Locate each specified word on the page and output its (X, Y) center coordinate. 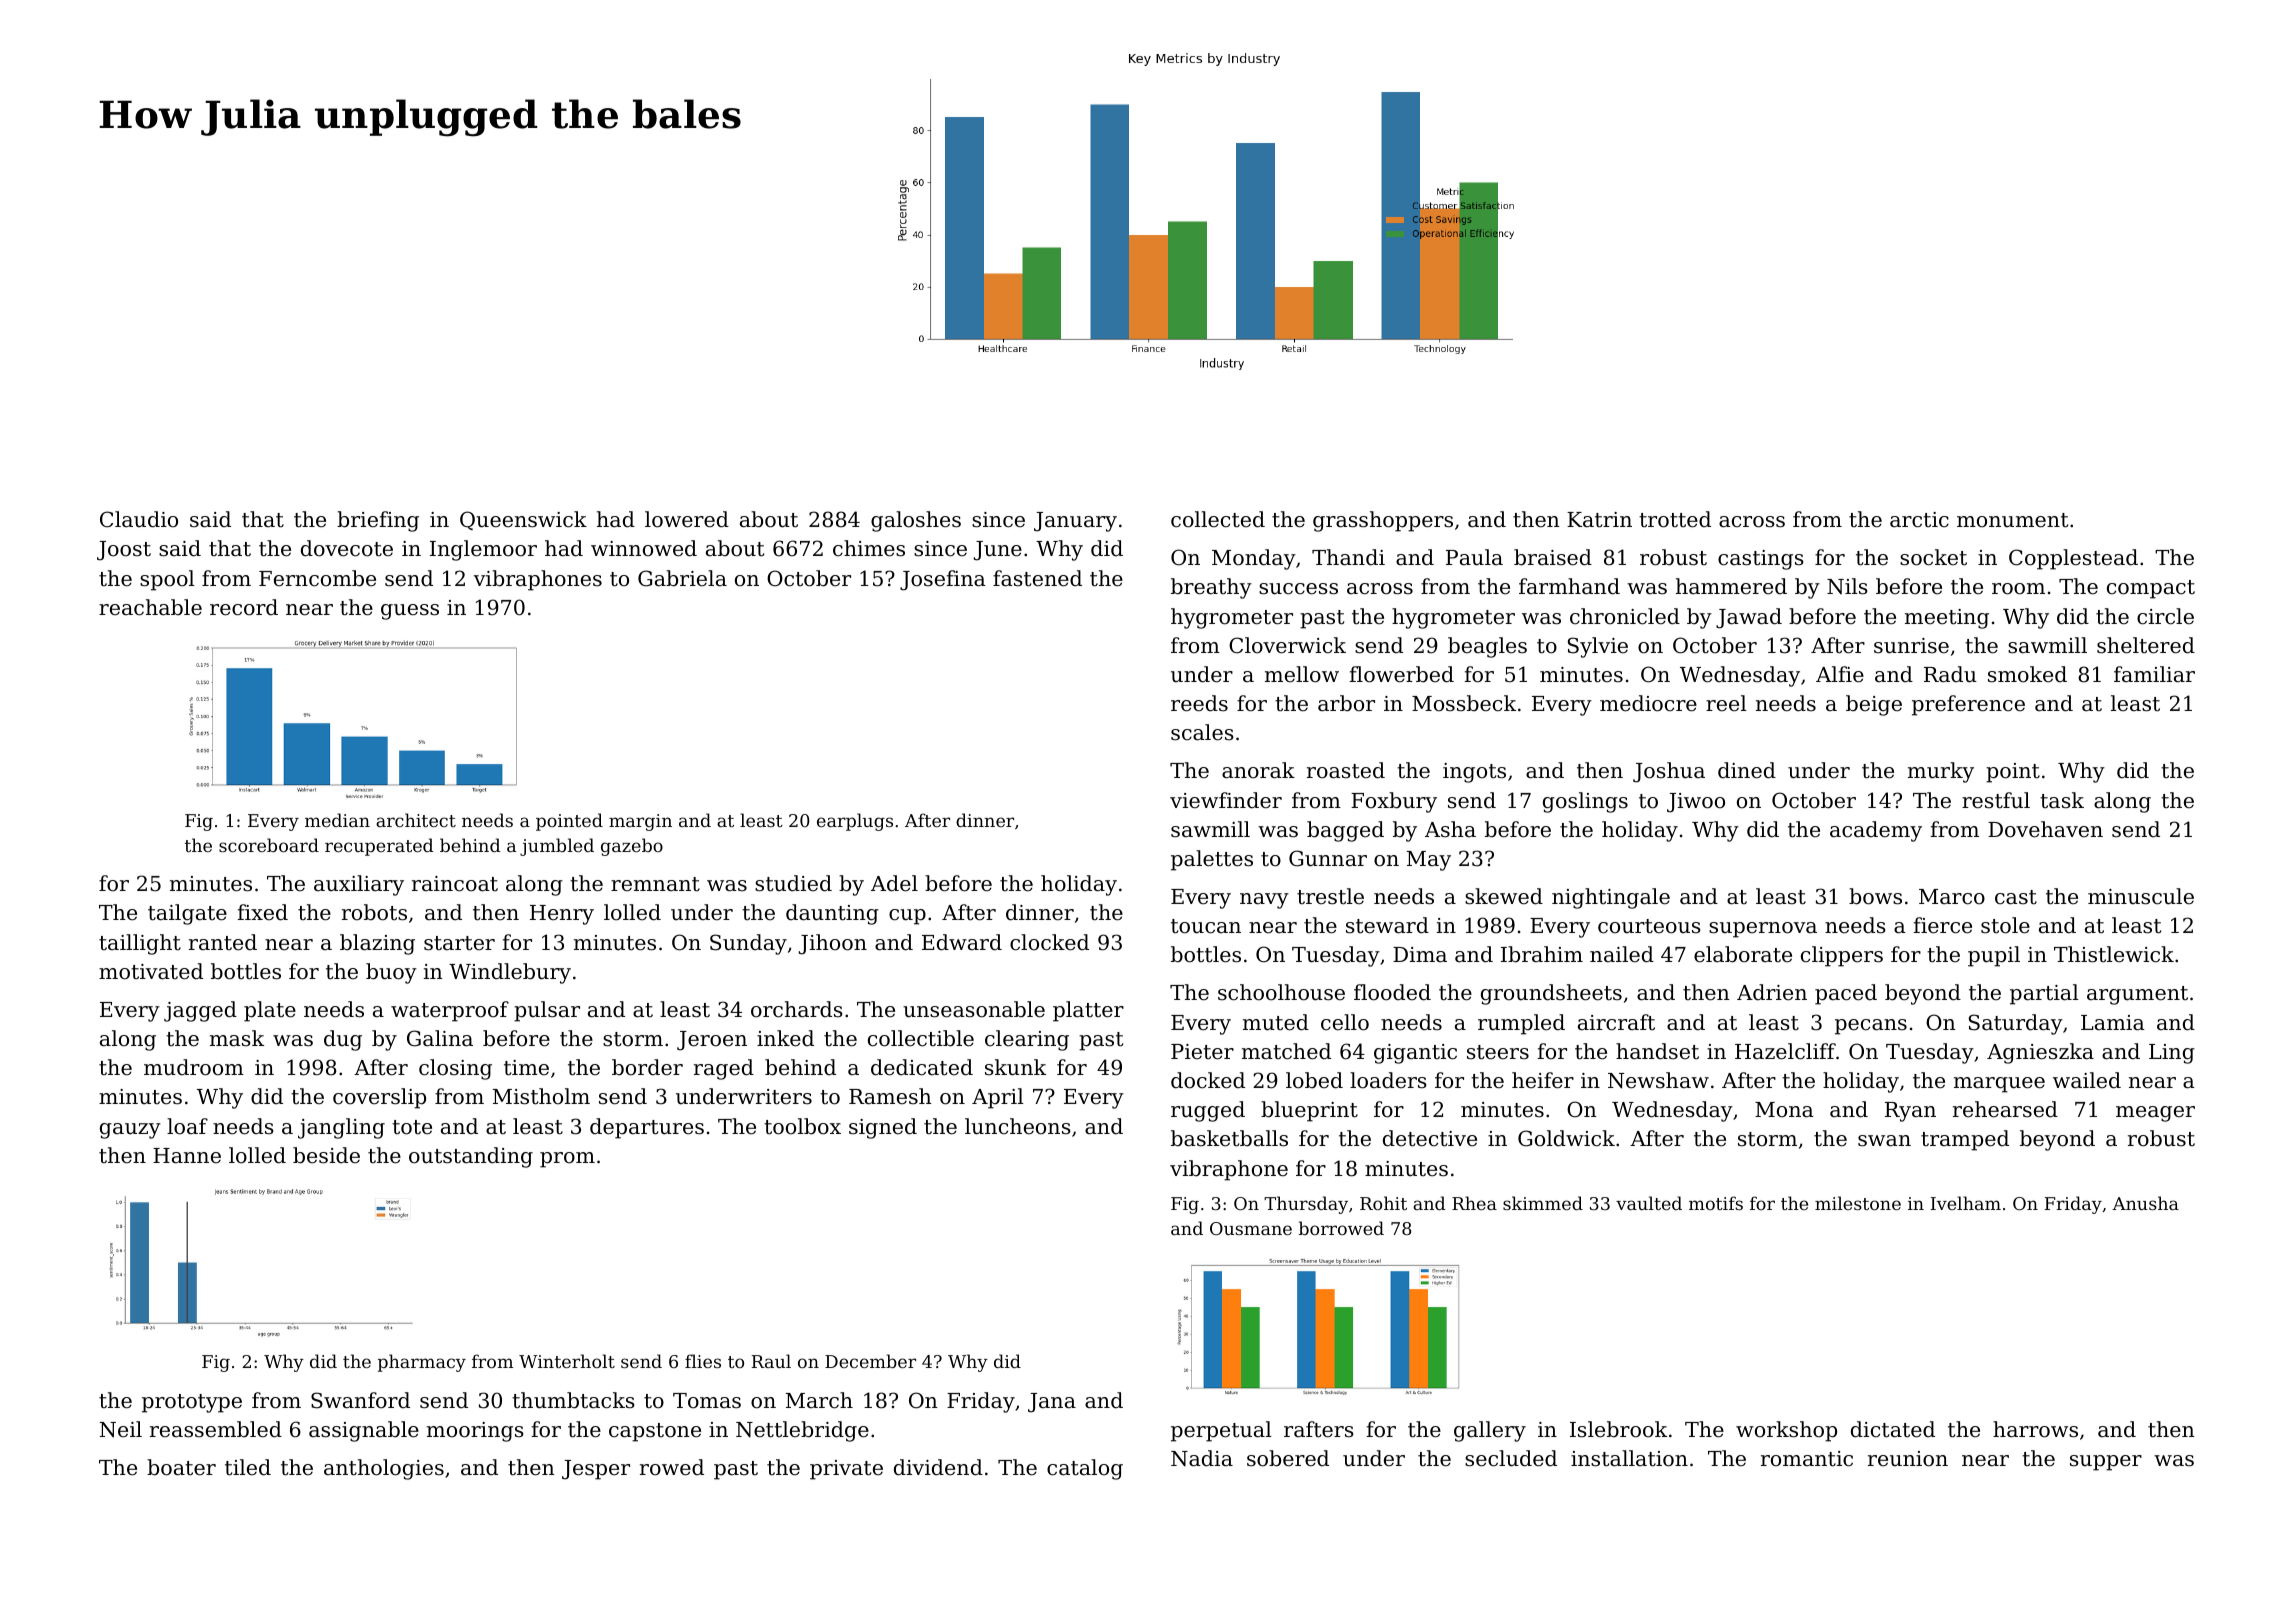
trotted (1675, 519)
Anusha (2145, 1203)
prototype (192, 1403)
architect (416, 820)
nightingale (1611, 898)
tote (412, 1127)
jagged (200, 1011)
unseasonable (974, 1009)
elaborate (1743, 954)
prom (567, 1160)
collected (1218, 519)
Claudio (139, 519)
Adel (894, 883)
